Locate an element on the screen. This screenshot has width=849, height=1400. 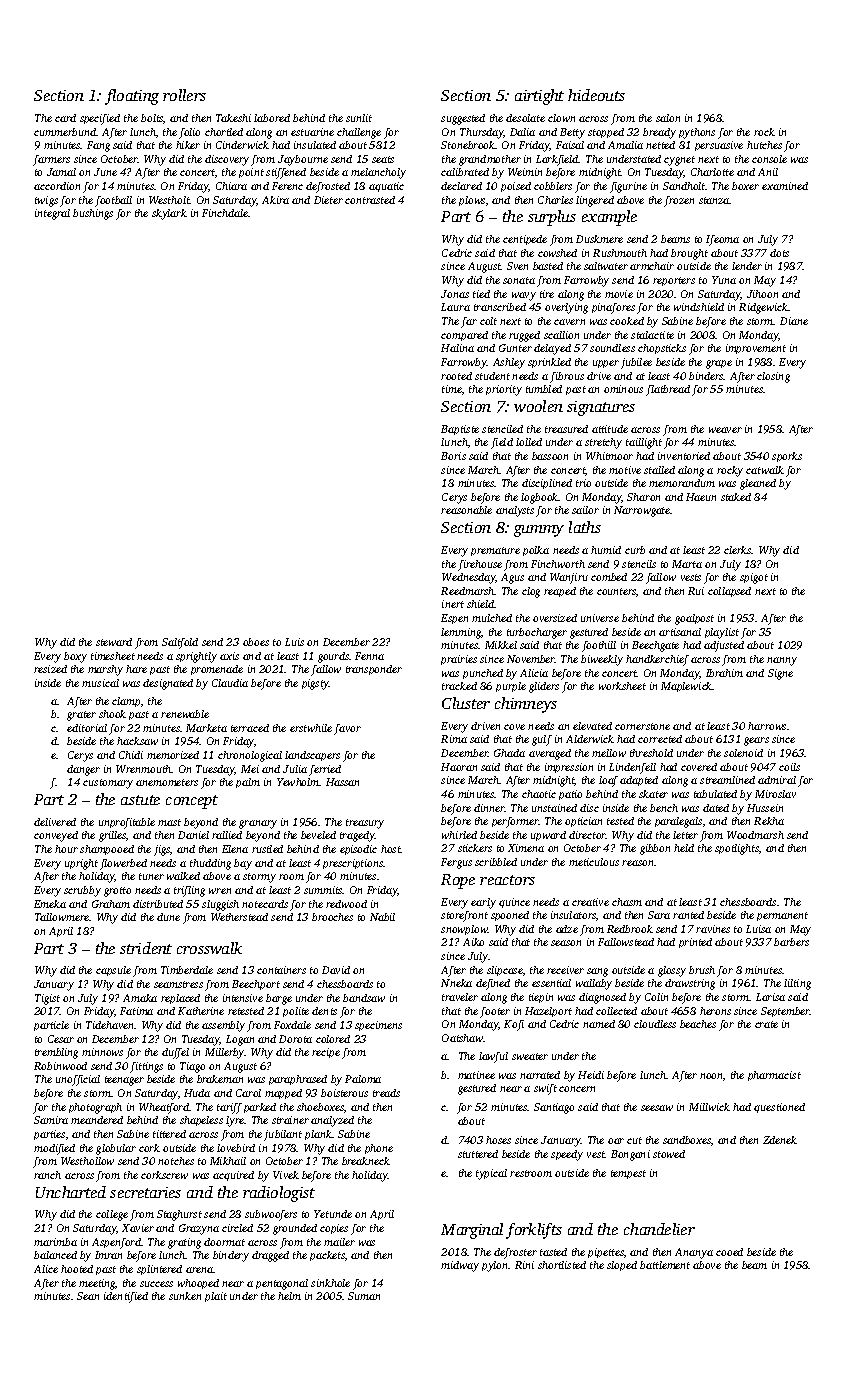
rooted is located at coordinates (456, 376).
